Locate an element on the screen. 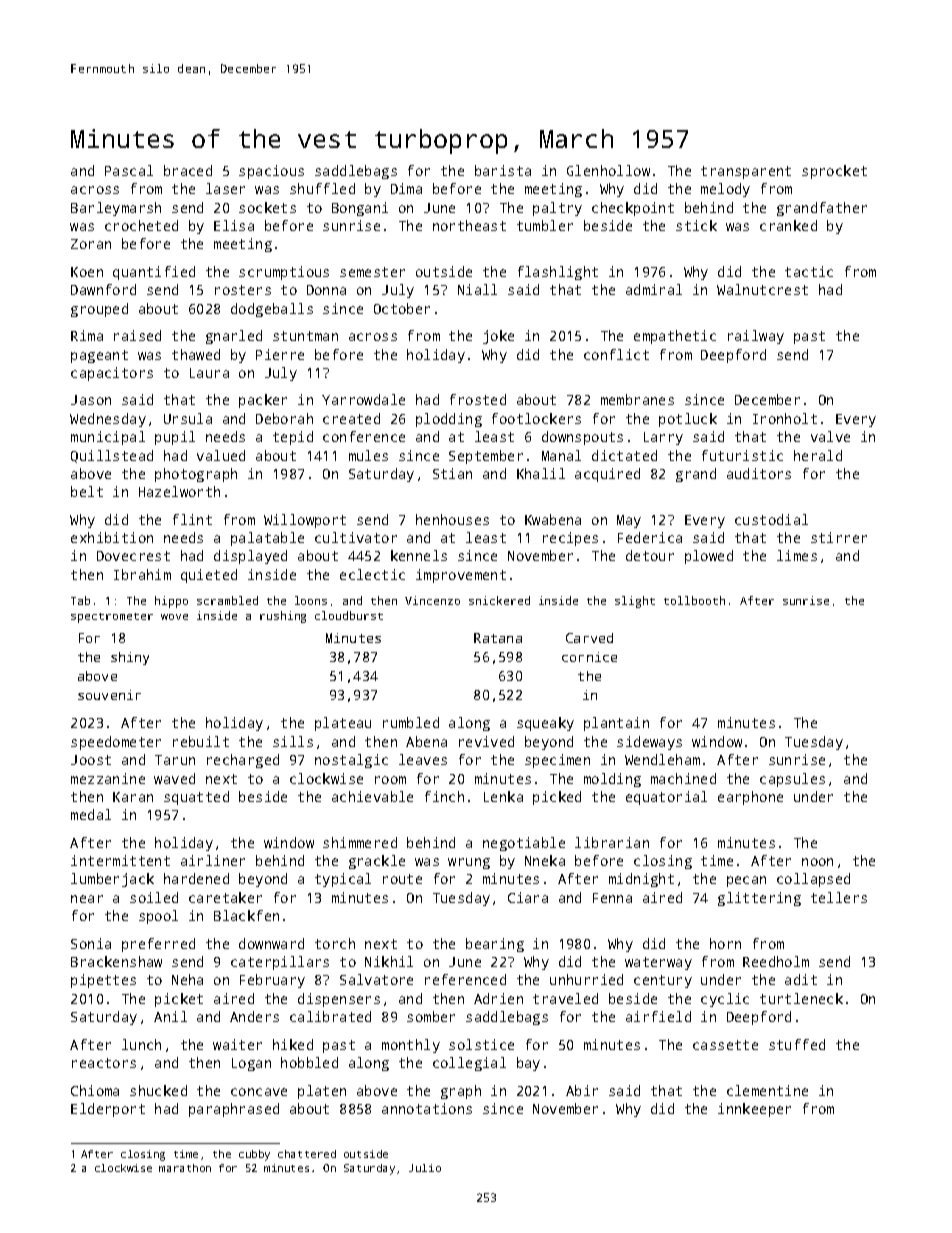 The width and height of the screenshot is (952, 1233). marathon is located at coordinates (185, 1168).
